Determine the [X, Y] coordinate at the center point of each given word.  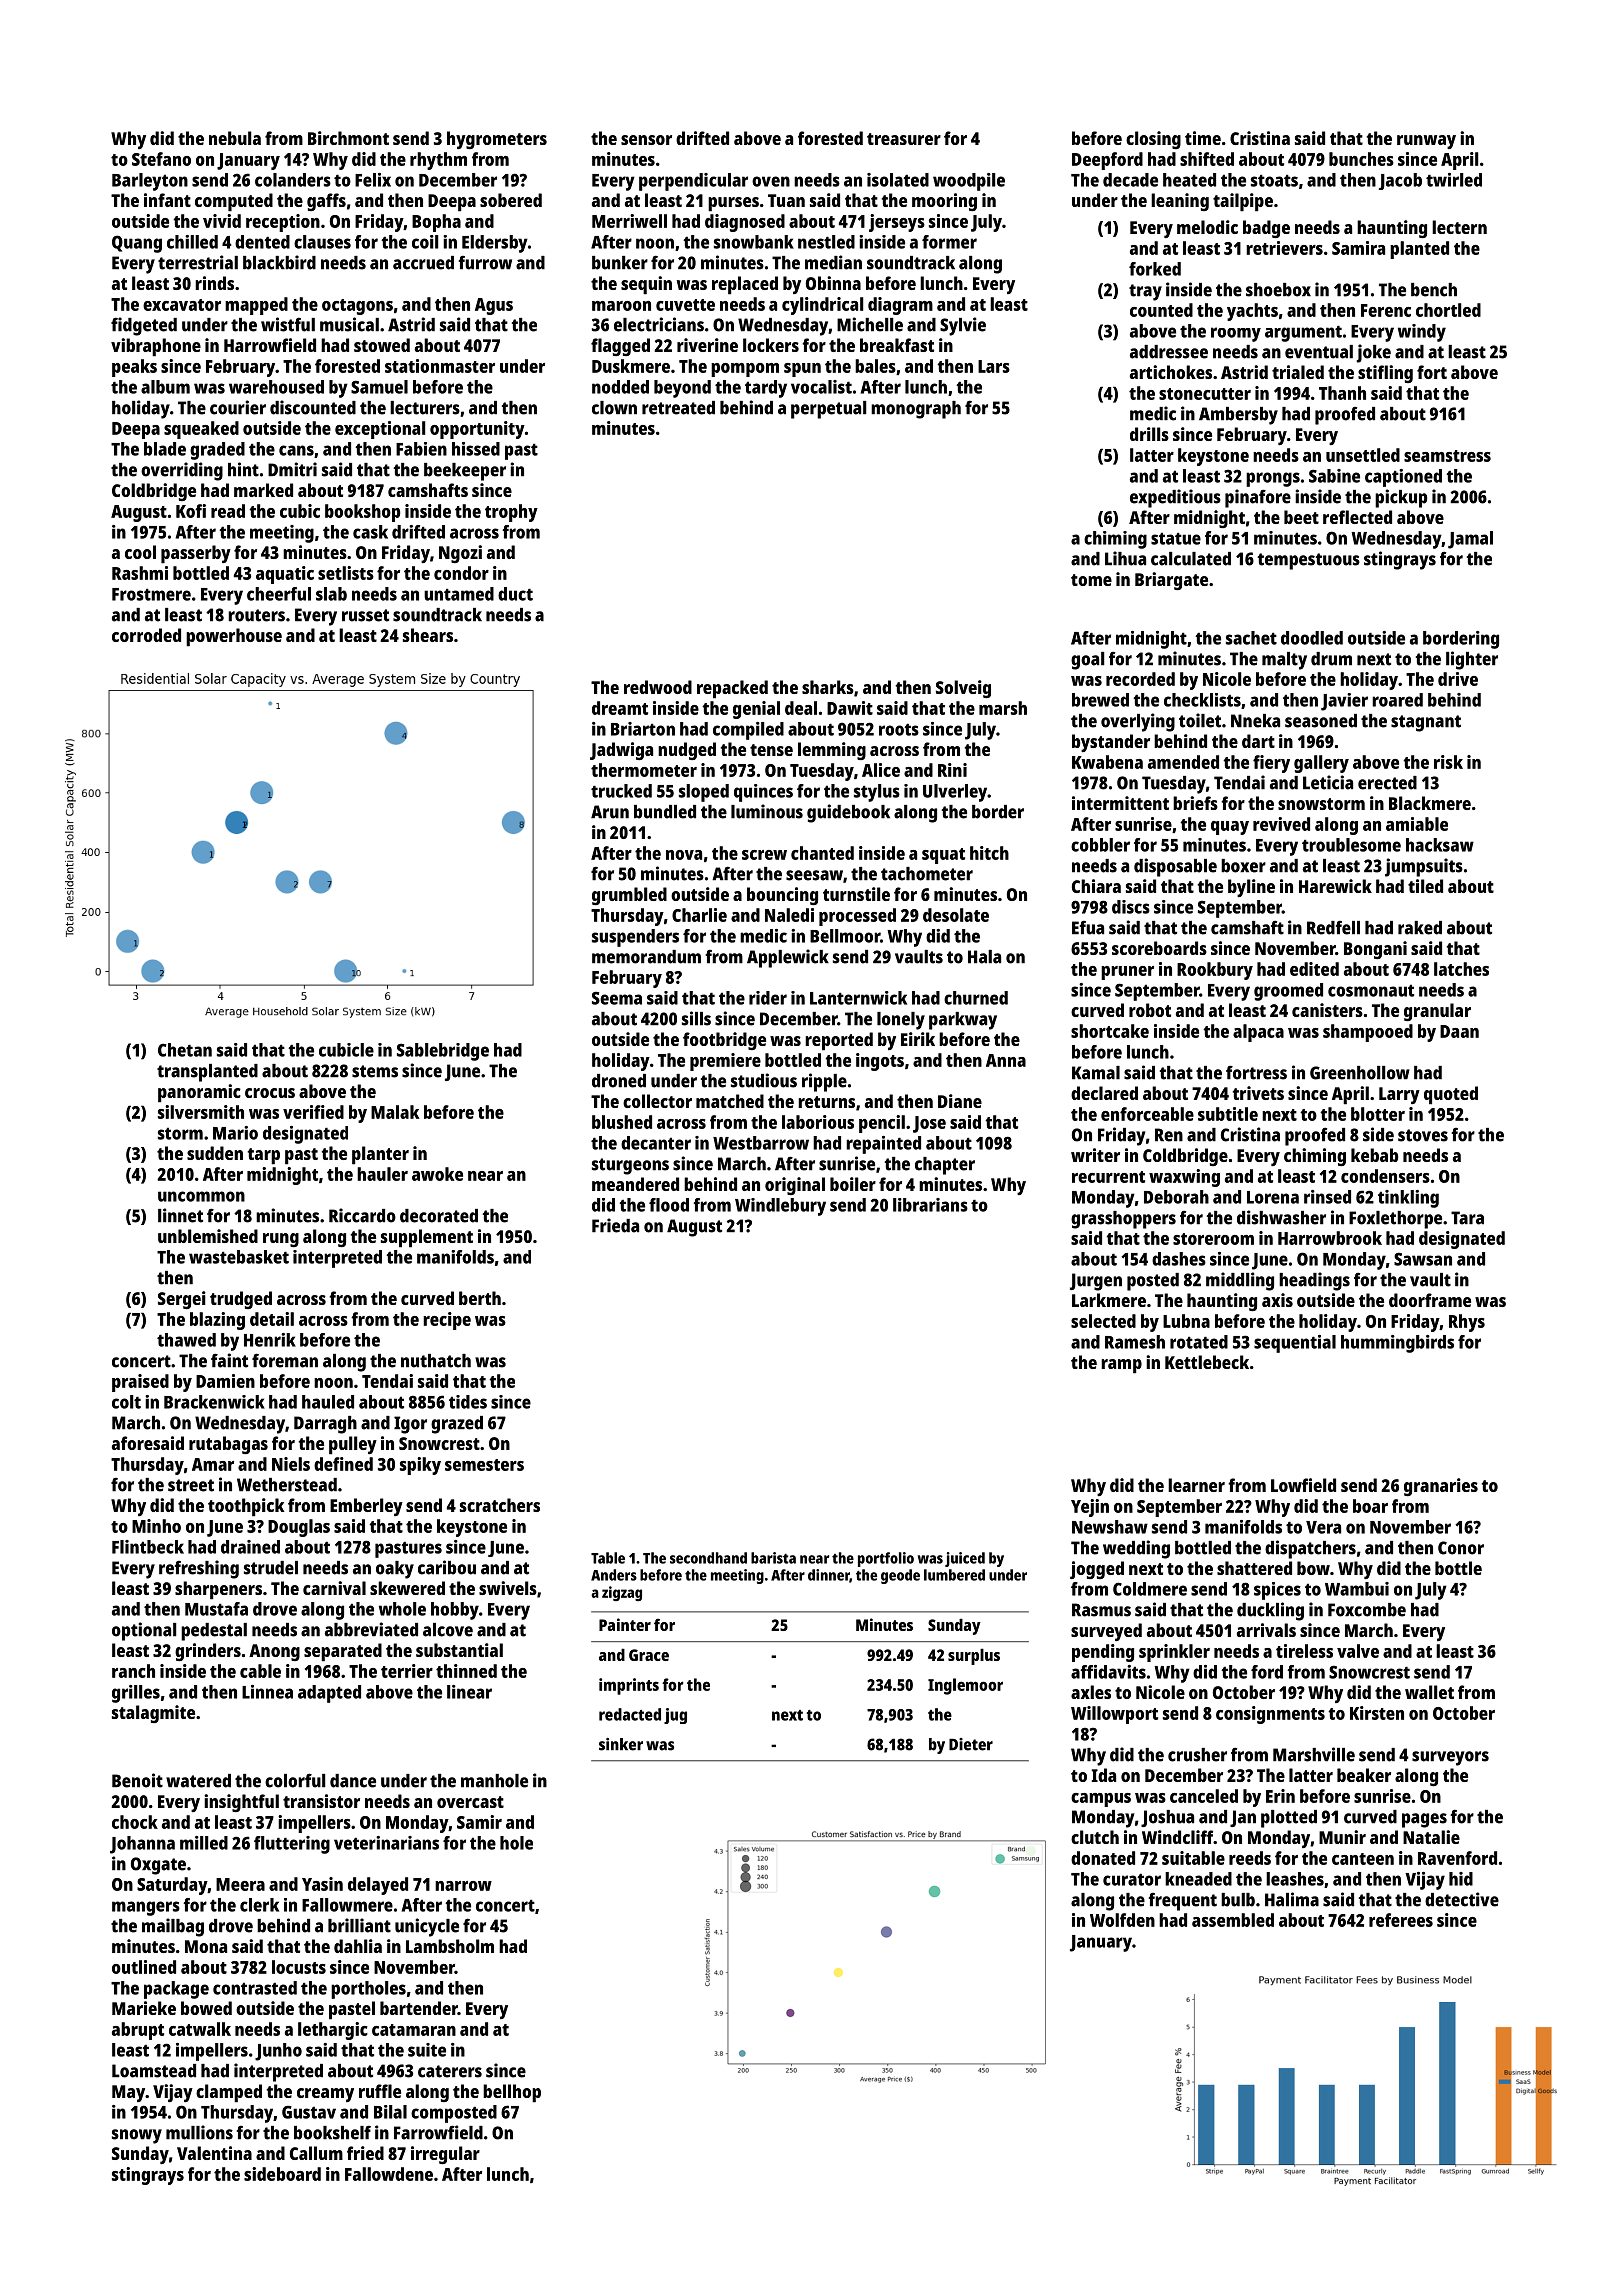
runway [1426, 142]
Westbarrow [761, 1143]
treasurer [904, 139]
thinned [466, 1671]
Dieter [971, 1744]
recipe [447, 1321]
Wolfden [1122, 1920]
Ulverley [955, 793]
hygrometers [497, 140]
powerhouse [234, 637]
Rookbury [1215, 971]
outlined [144, 1967]
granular [1437, 1012]
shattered [1254, 1568]
